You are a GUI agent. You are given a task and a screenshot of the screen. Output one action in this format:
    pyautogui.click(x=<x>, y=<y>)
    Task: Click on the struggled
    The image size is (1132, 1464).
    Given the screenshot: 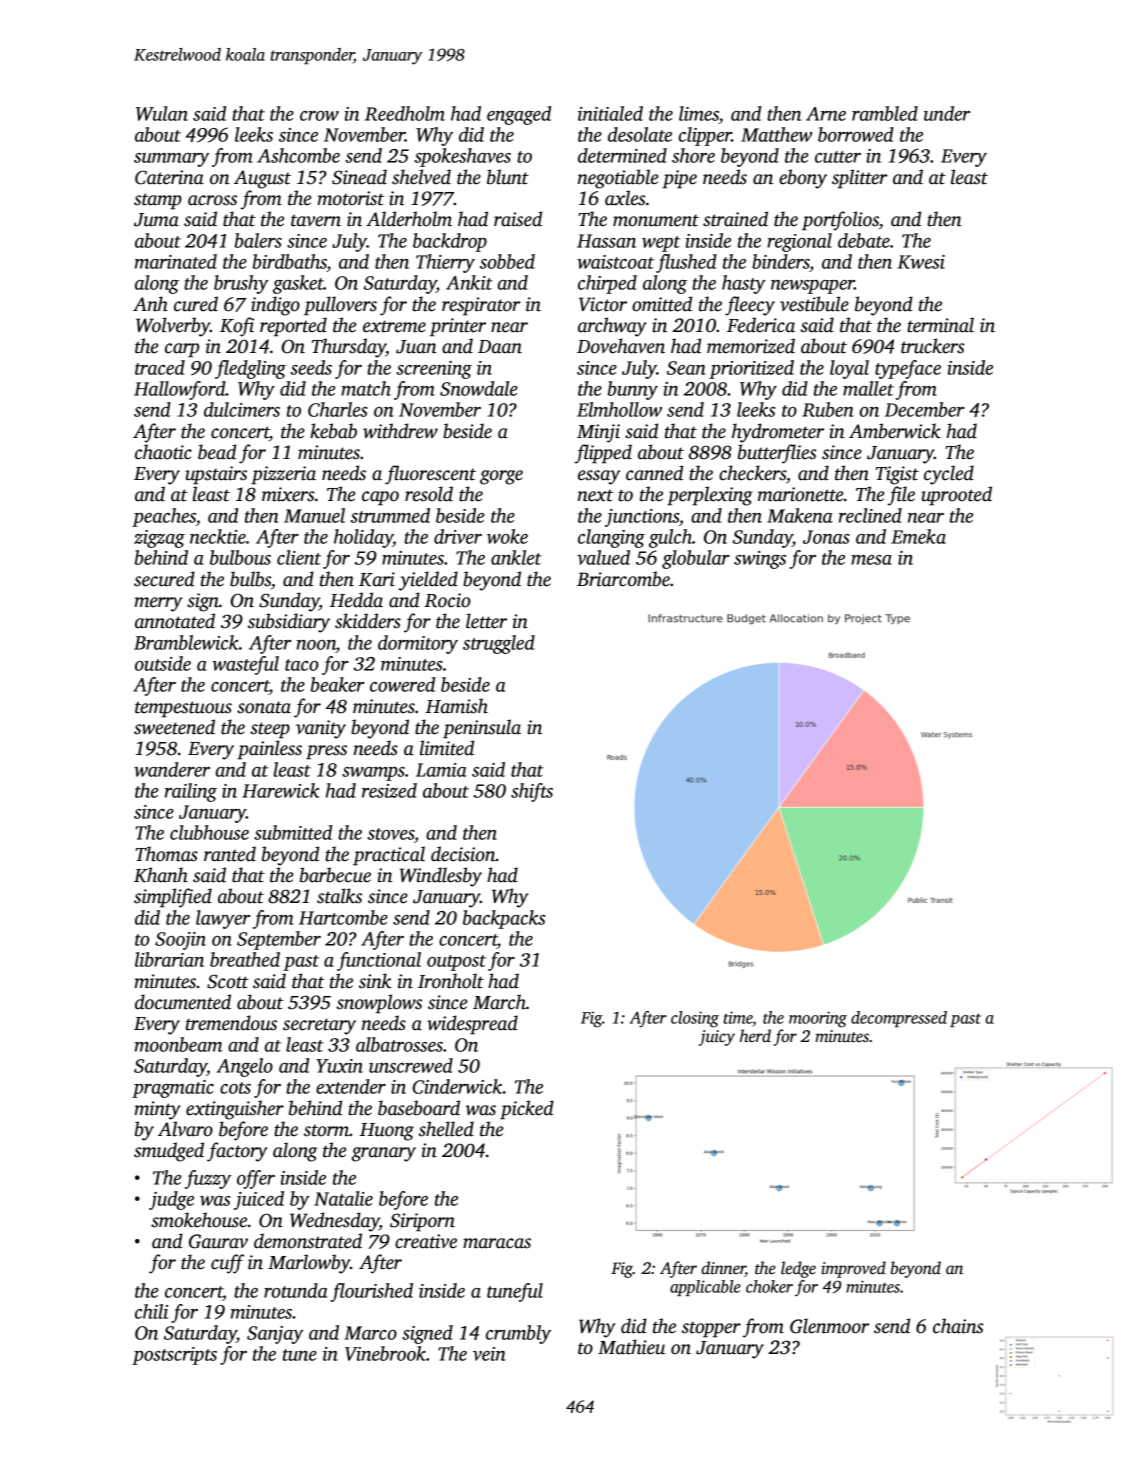 What is the action you would take?
    pyautogui.click(x=499, y=644)
